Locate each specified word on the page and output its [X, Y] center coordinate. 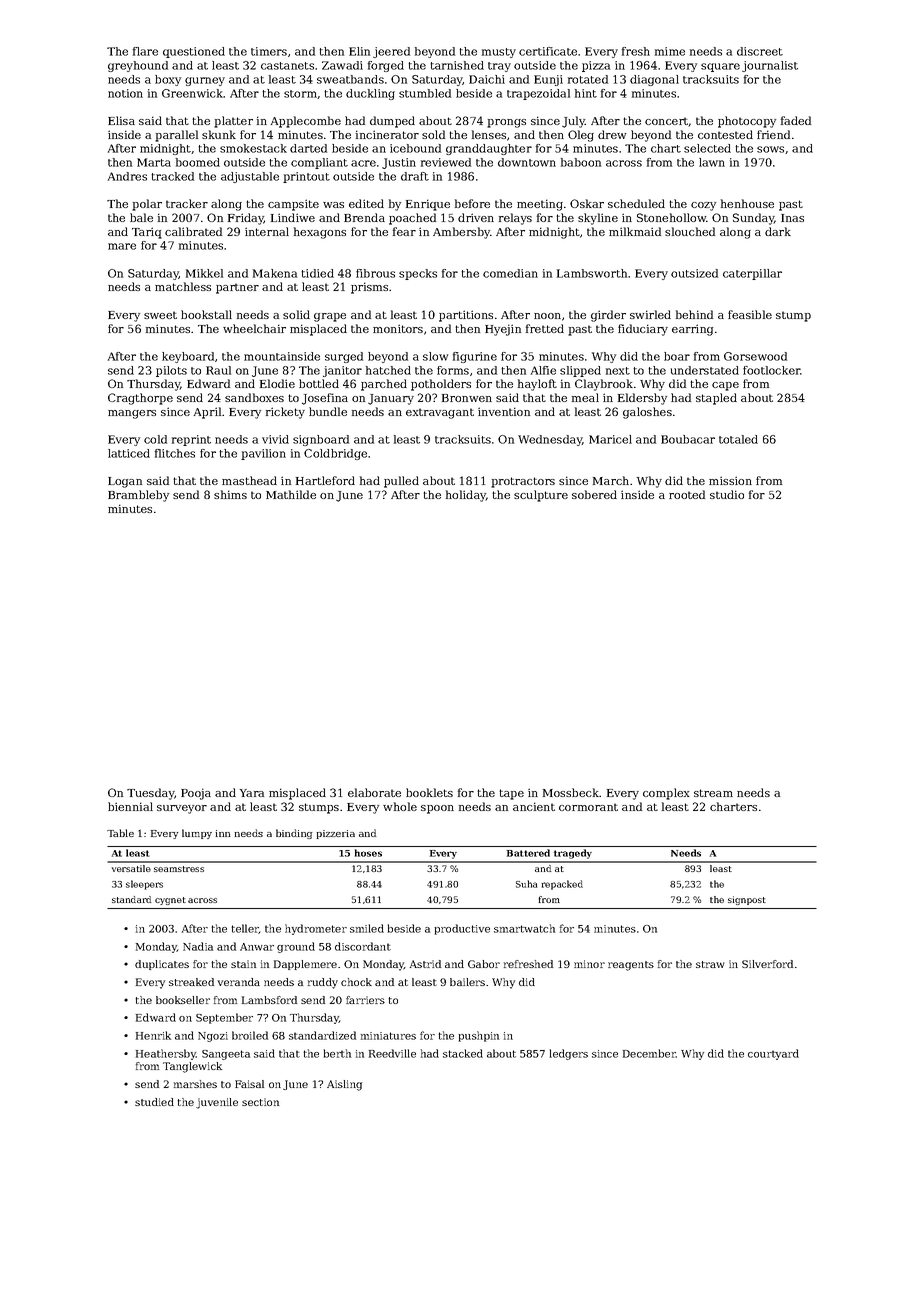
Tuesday [150, 794]
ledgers [569, 1054]
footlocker [772, 370]
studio [727, 494]
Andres [127, 176]
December [649, 1053]
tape [511, 794]
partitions [466, 316]
